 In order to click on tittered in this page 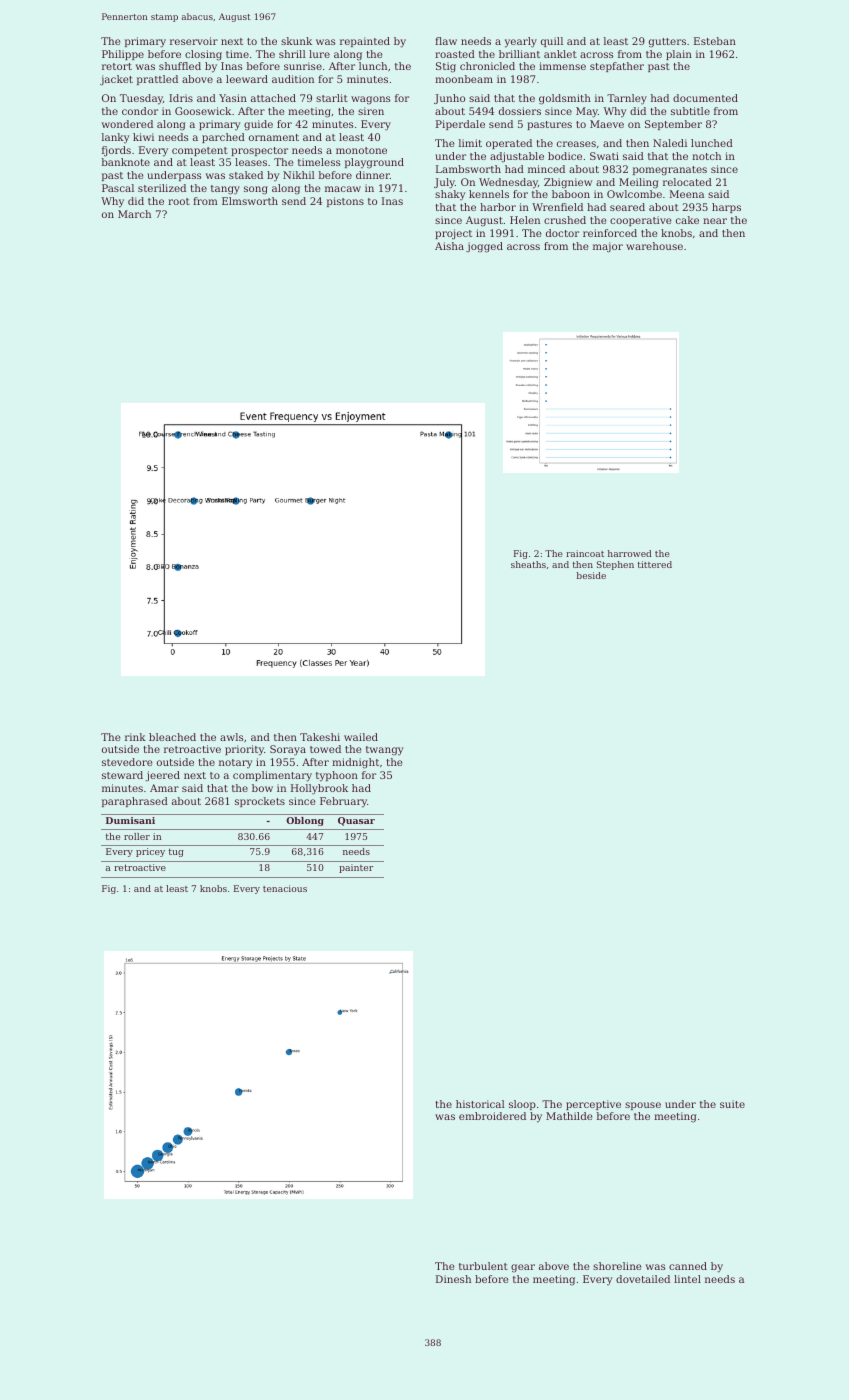, I will do `click(655, 564)`.
